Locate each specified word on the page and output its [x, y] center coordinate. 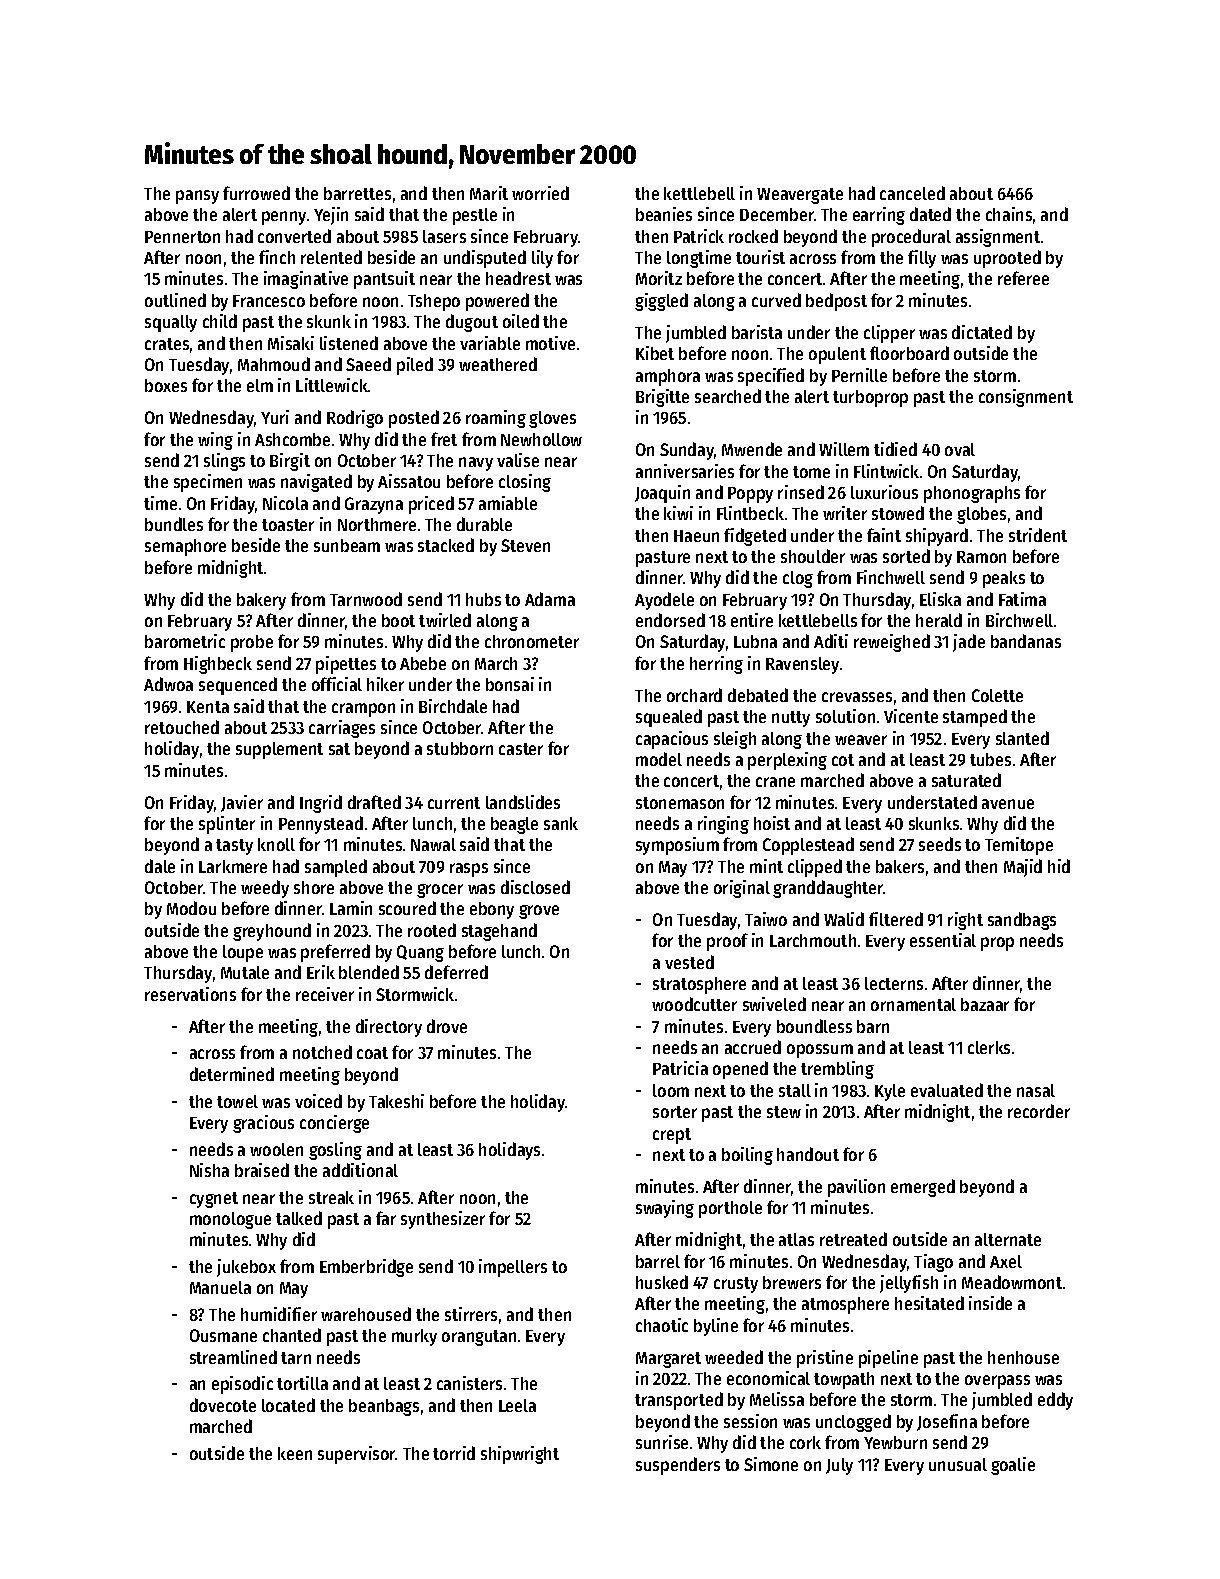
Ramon [981, 557]
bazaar [985, 1004]
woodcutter [694, 1004]
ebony [492, 910]
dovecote [223, 1405]
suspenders [678, 1466]
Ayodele [664, 601]
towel [237, 1101]
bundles [174, 524]
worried [540, 193]
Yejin [331, 216]
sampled [336, 868]
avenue [1008, 804]
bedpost [836, 302]
